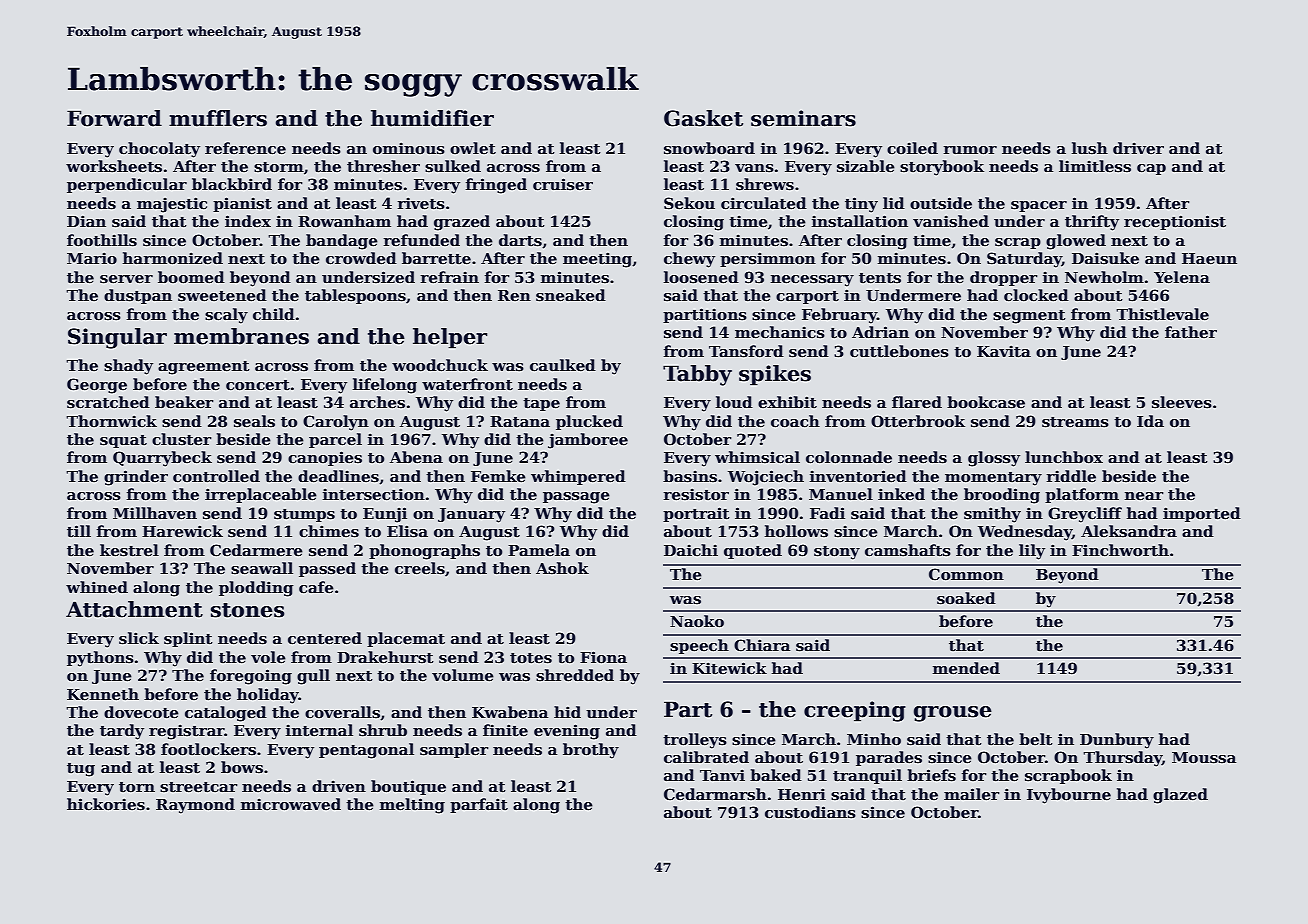 This document has height=924, width=1308. Describe the element at coordinates (966, 574) in the document. I see `Common` at that location.
